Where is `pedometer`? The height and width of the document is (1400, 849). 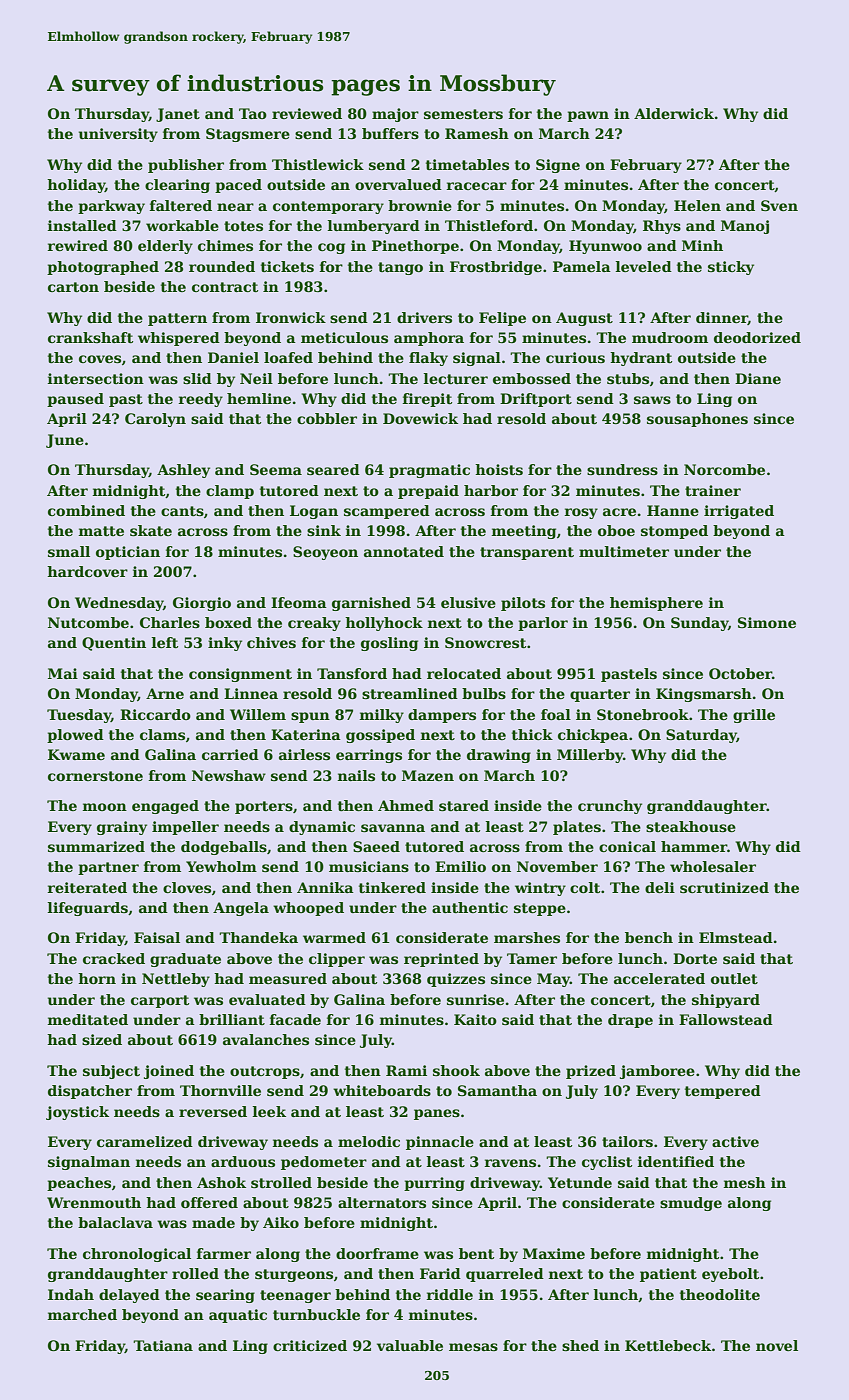
pedometer is located at coordinates (324, 1163).
